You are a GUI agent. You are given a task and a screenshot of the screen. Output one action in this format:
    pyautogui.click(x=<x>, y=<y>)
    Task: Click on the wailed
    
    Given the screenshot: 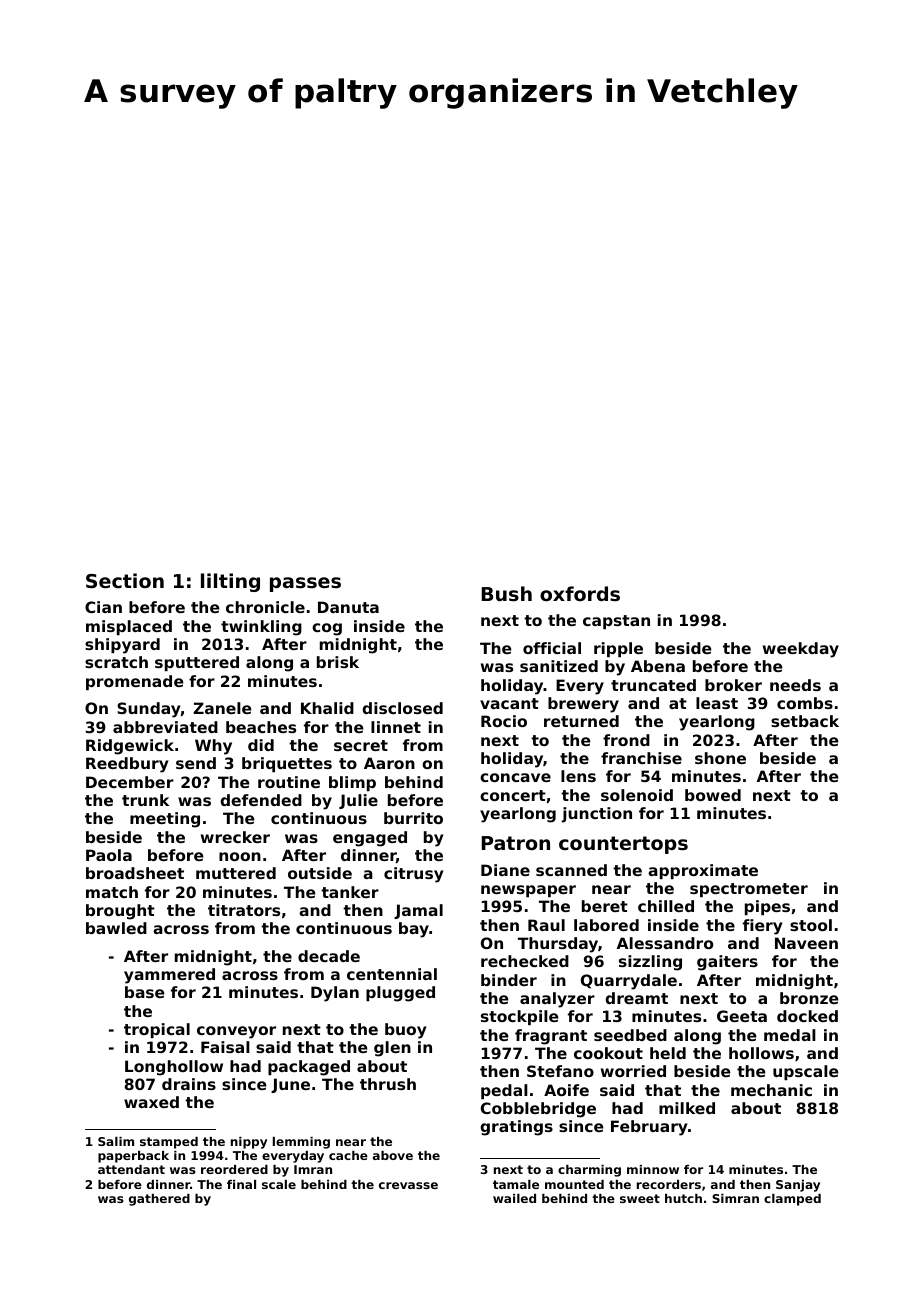 What is the action you would take?
    pyautogui.click(x=514, y=1198)
